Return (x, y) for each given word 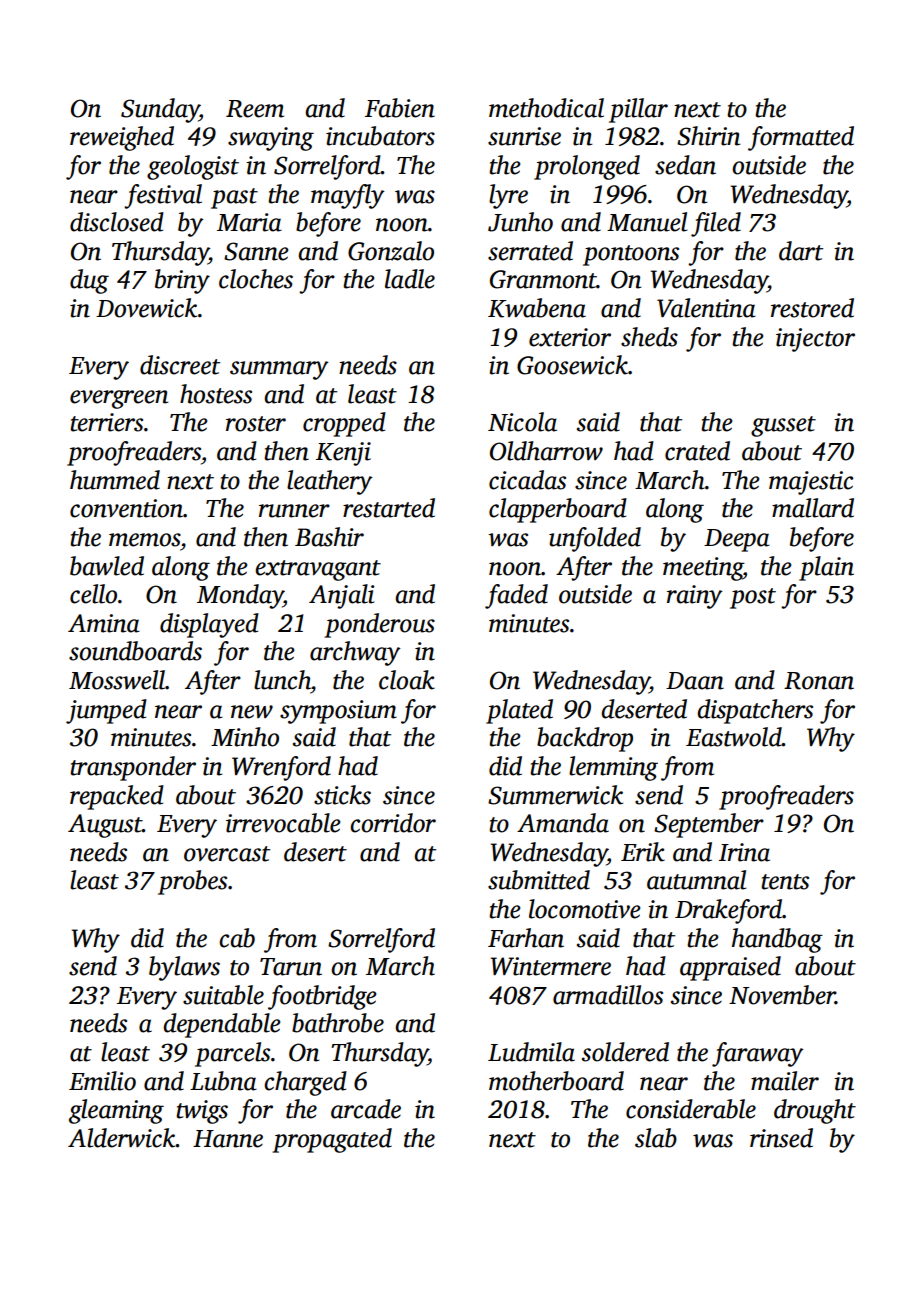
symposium (338, 712)
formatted (801, 138)
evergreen (119, 399)
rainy (695, 597)
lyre (508, 196)
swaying (271, 139)
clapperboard (558, 510)
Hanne (228, 1139)
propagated (332, 1140)
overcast (227, 854)
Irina (744, 852)
